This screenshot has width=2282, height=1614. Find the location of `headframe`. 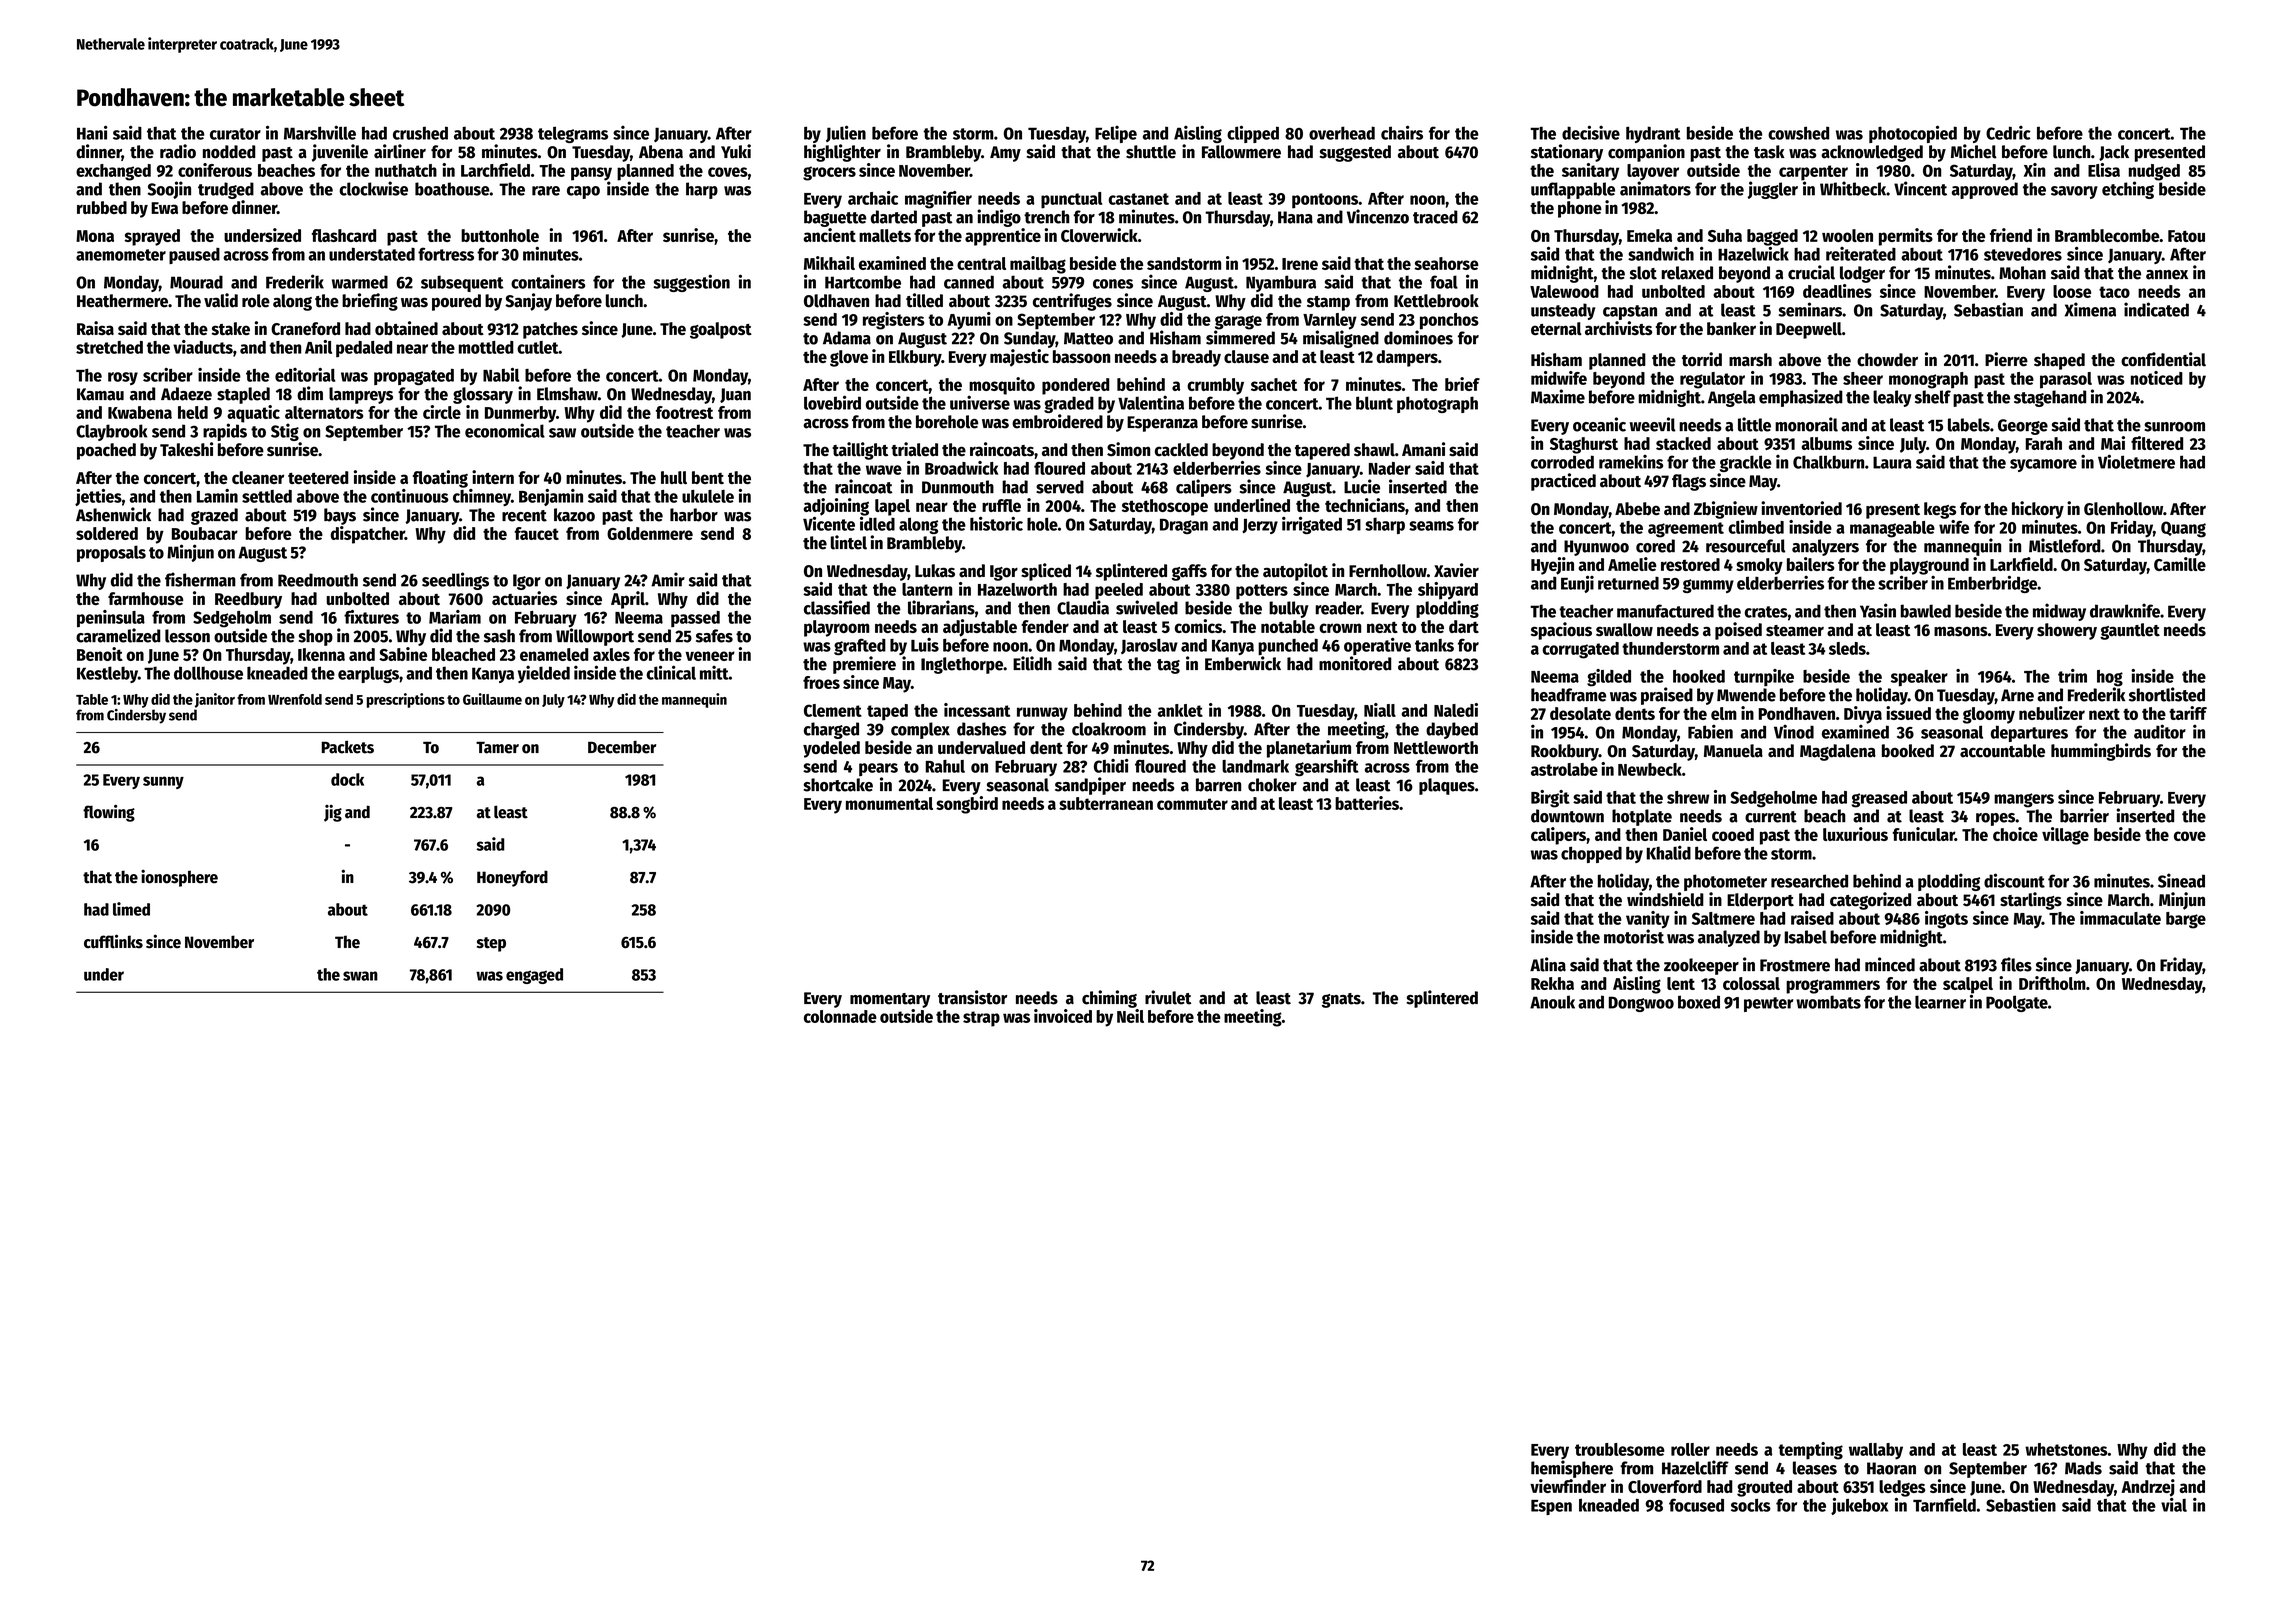

headframe is located at coordinates (1568, 695).
